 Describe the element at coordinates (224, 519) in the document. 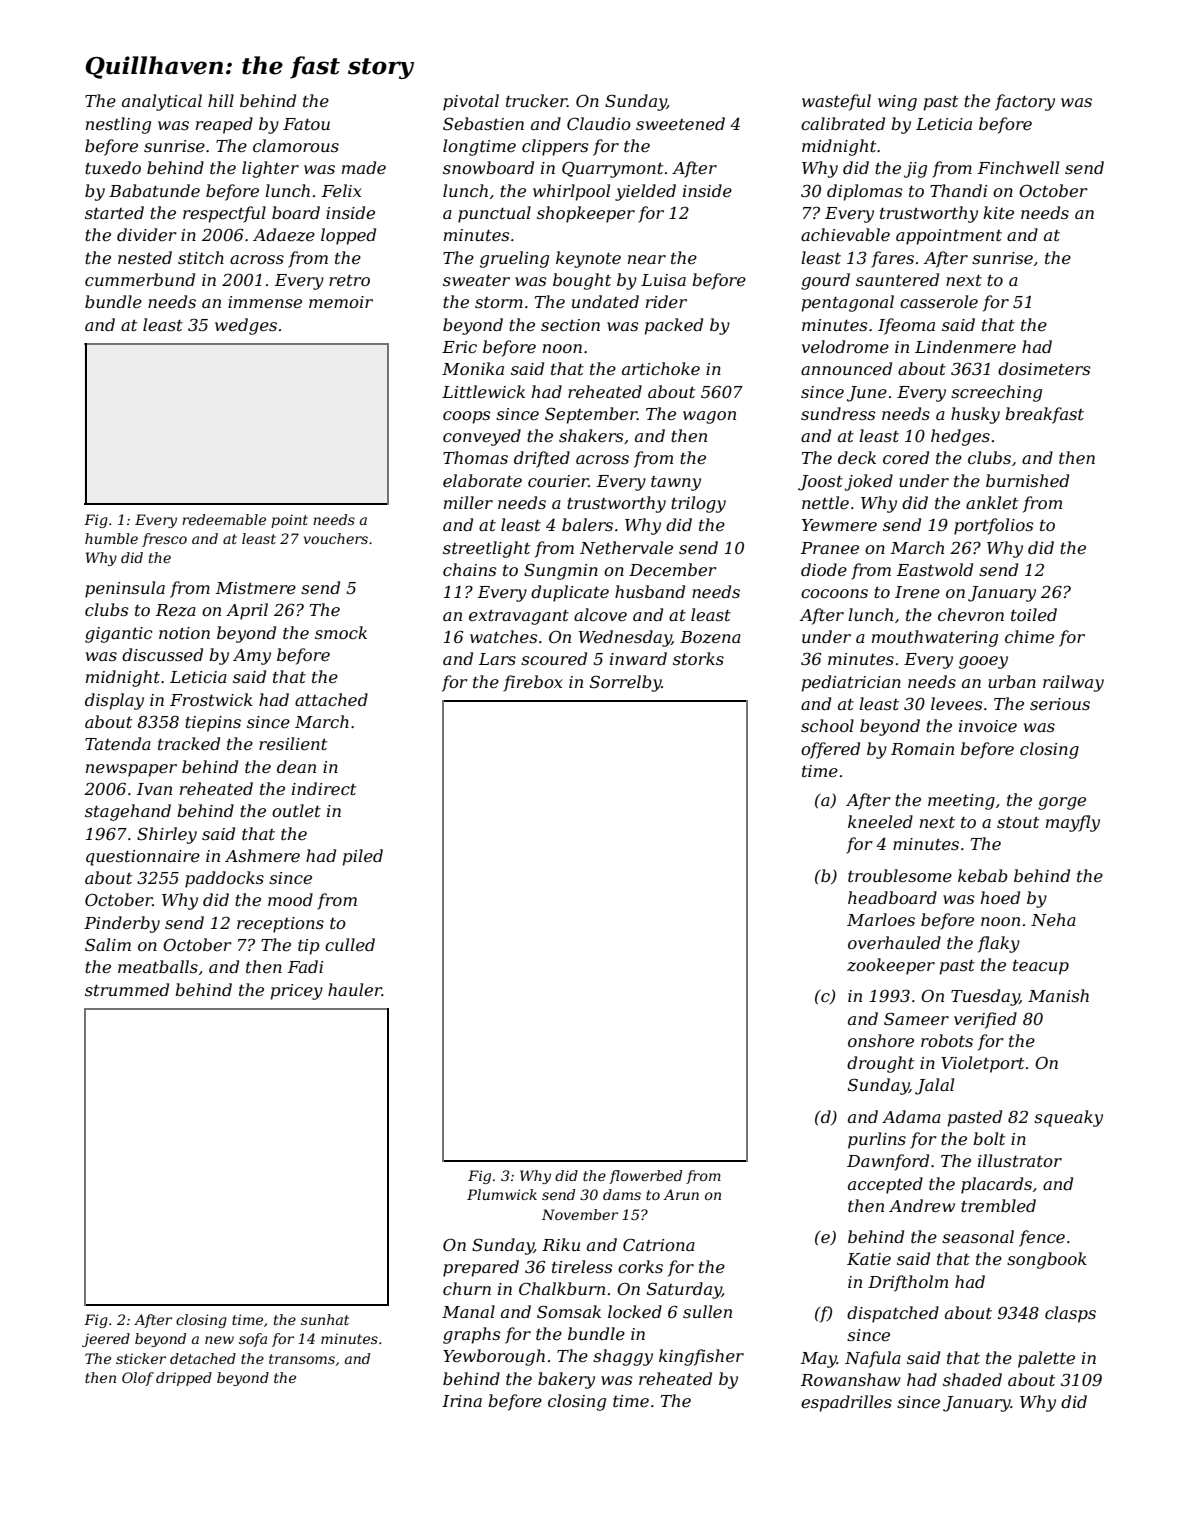

I see `redeemable` at that location.
